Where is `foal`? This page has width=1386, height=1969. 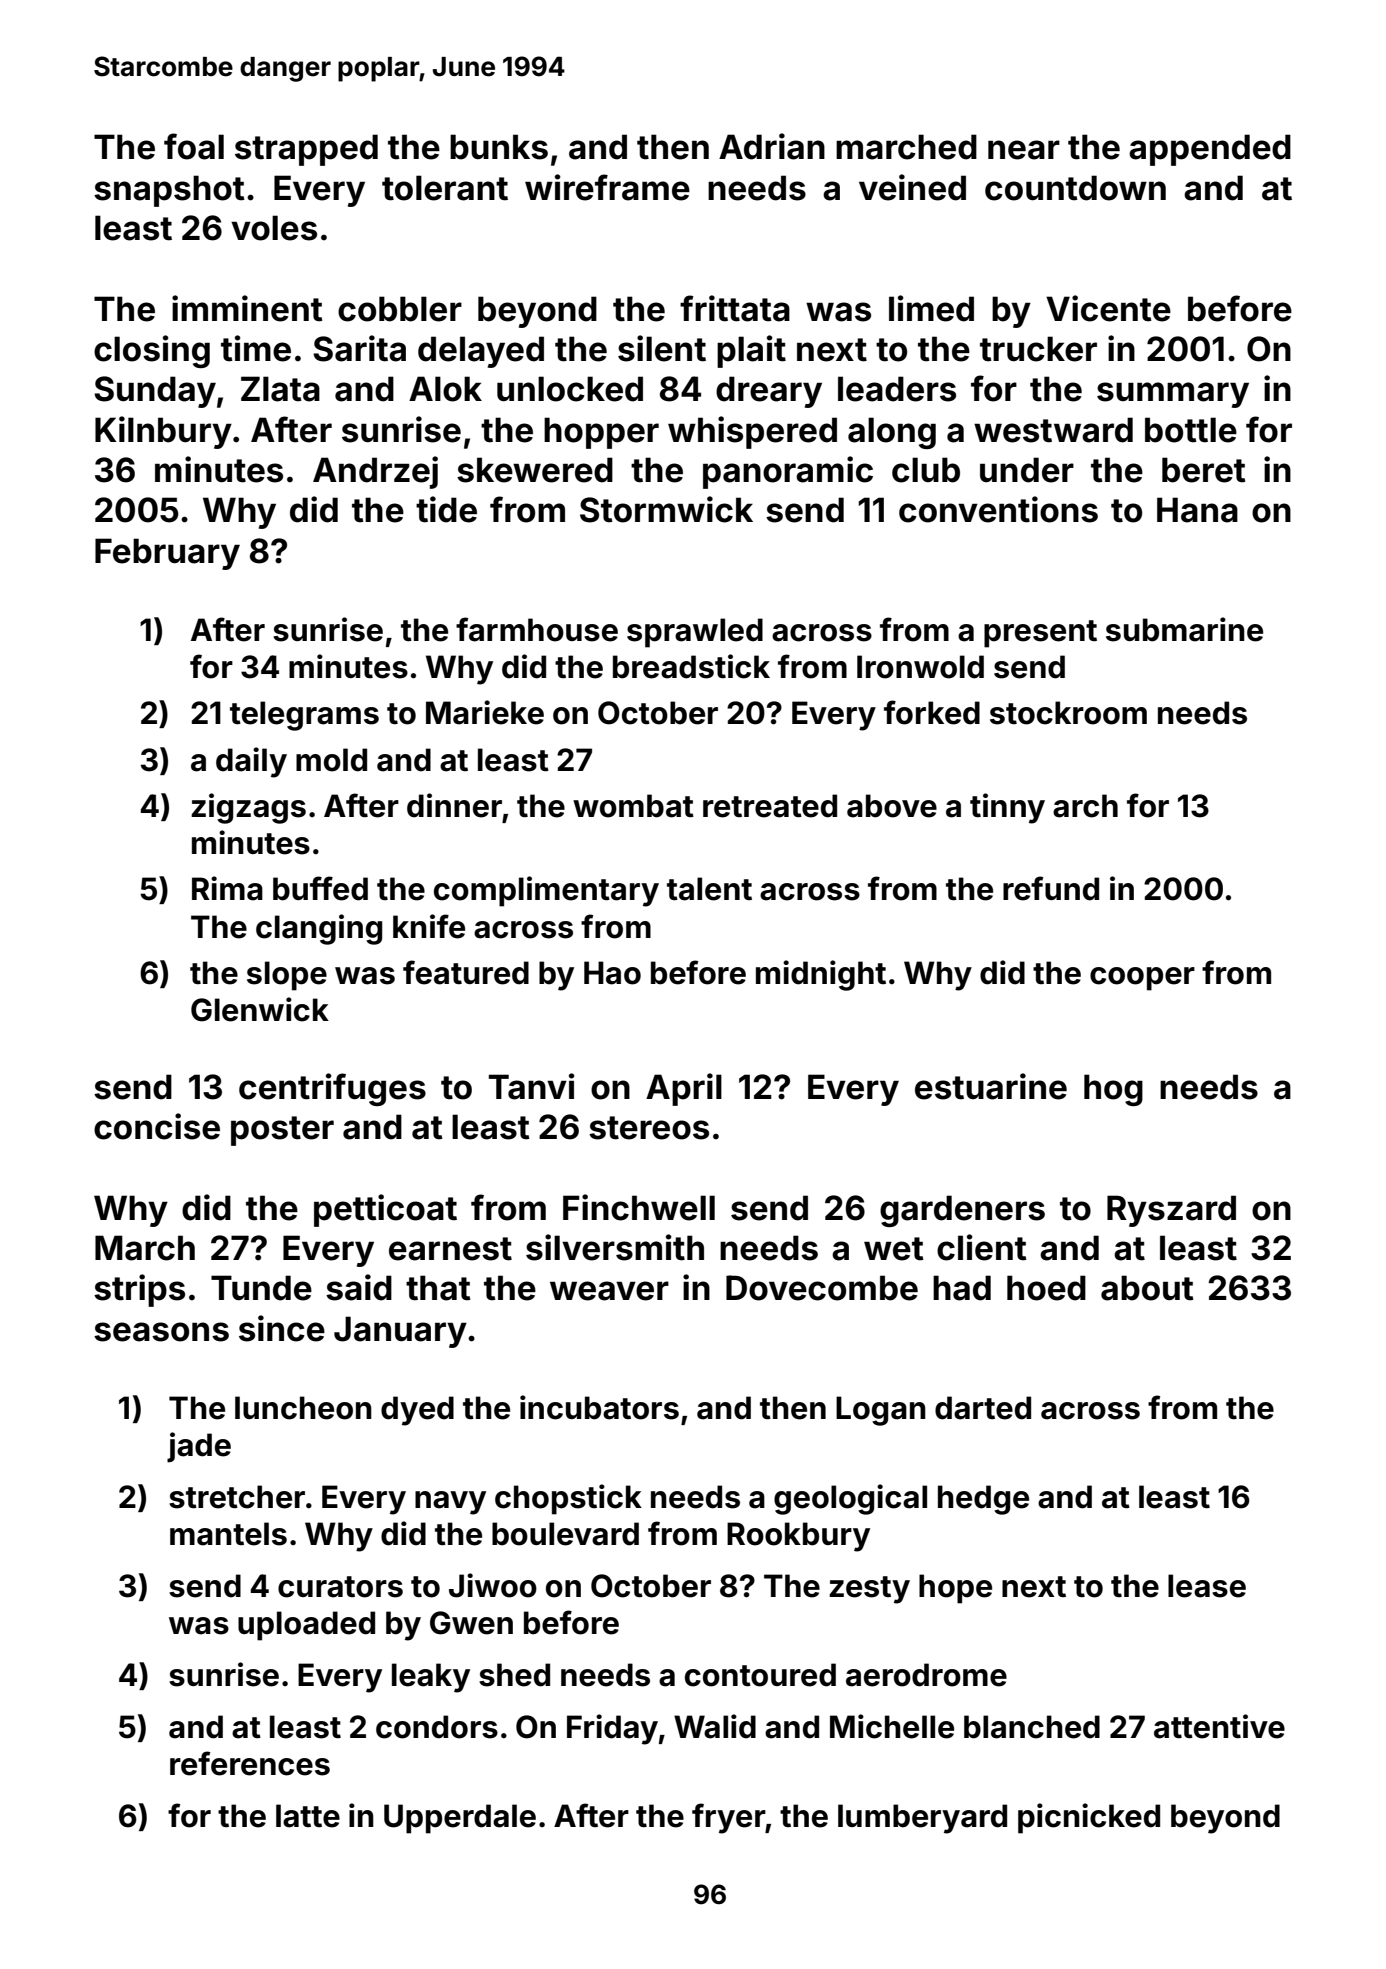
foal is located at coordinates (194, 146).
